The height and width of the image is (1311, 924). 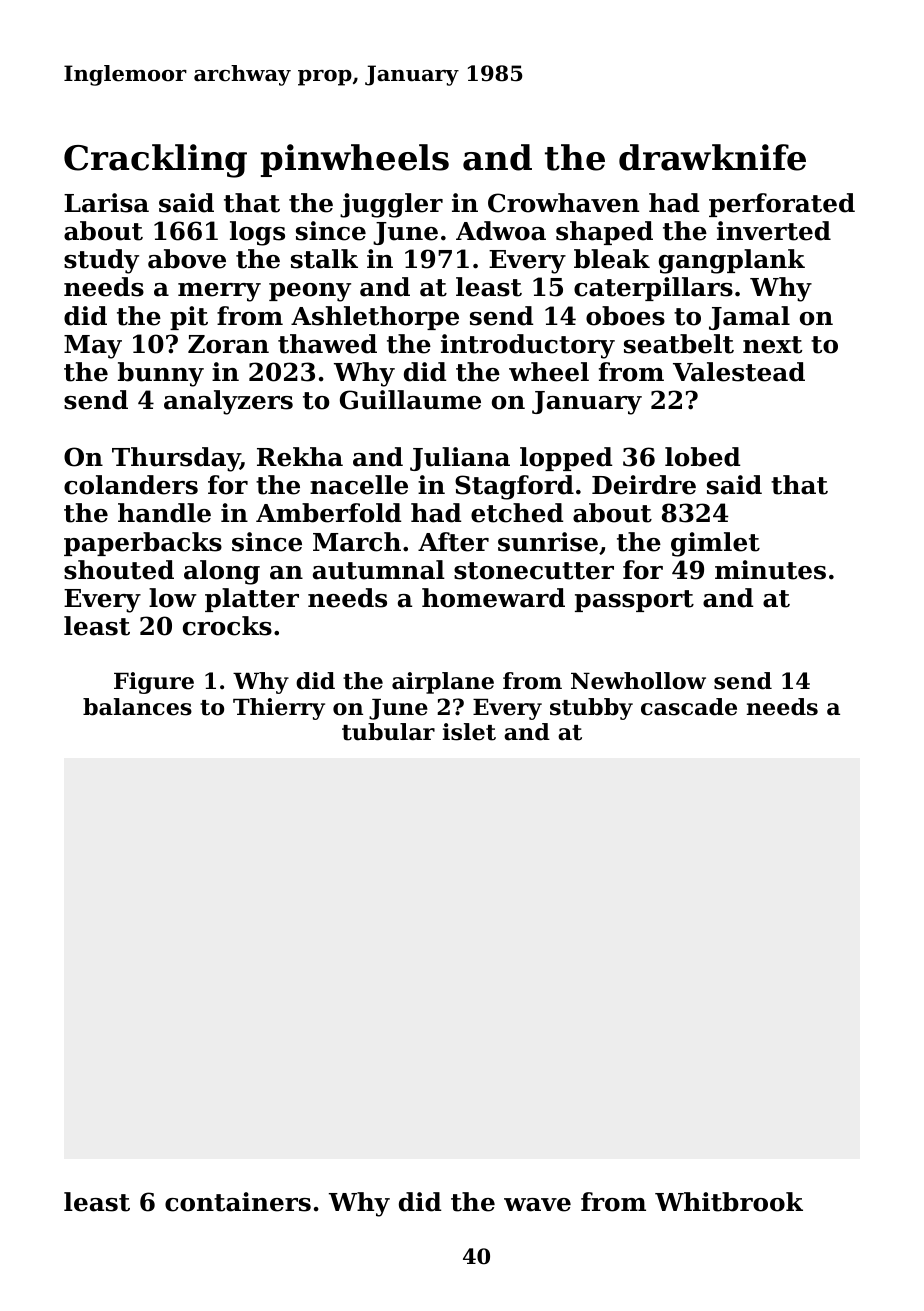 I want to click on Larisa, so click(x=106, y=203).
